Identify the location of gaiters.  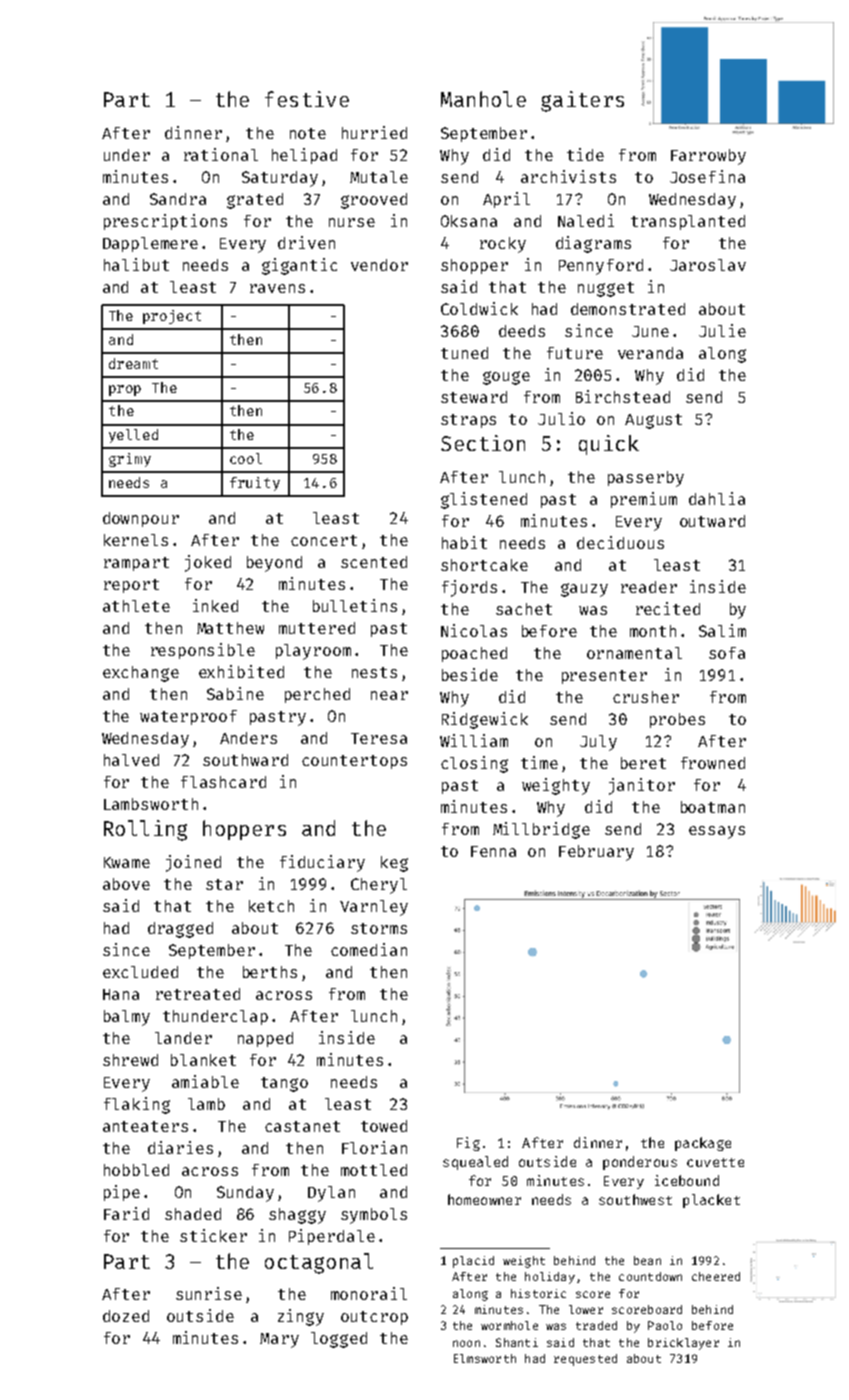
(582, 101).
